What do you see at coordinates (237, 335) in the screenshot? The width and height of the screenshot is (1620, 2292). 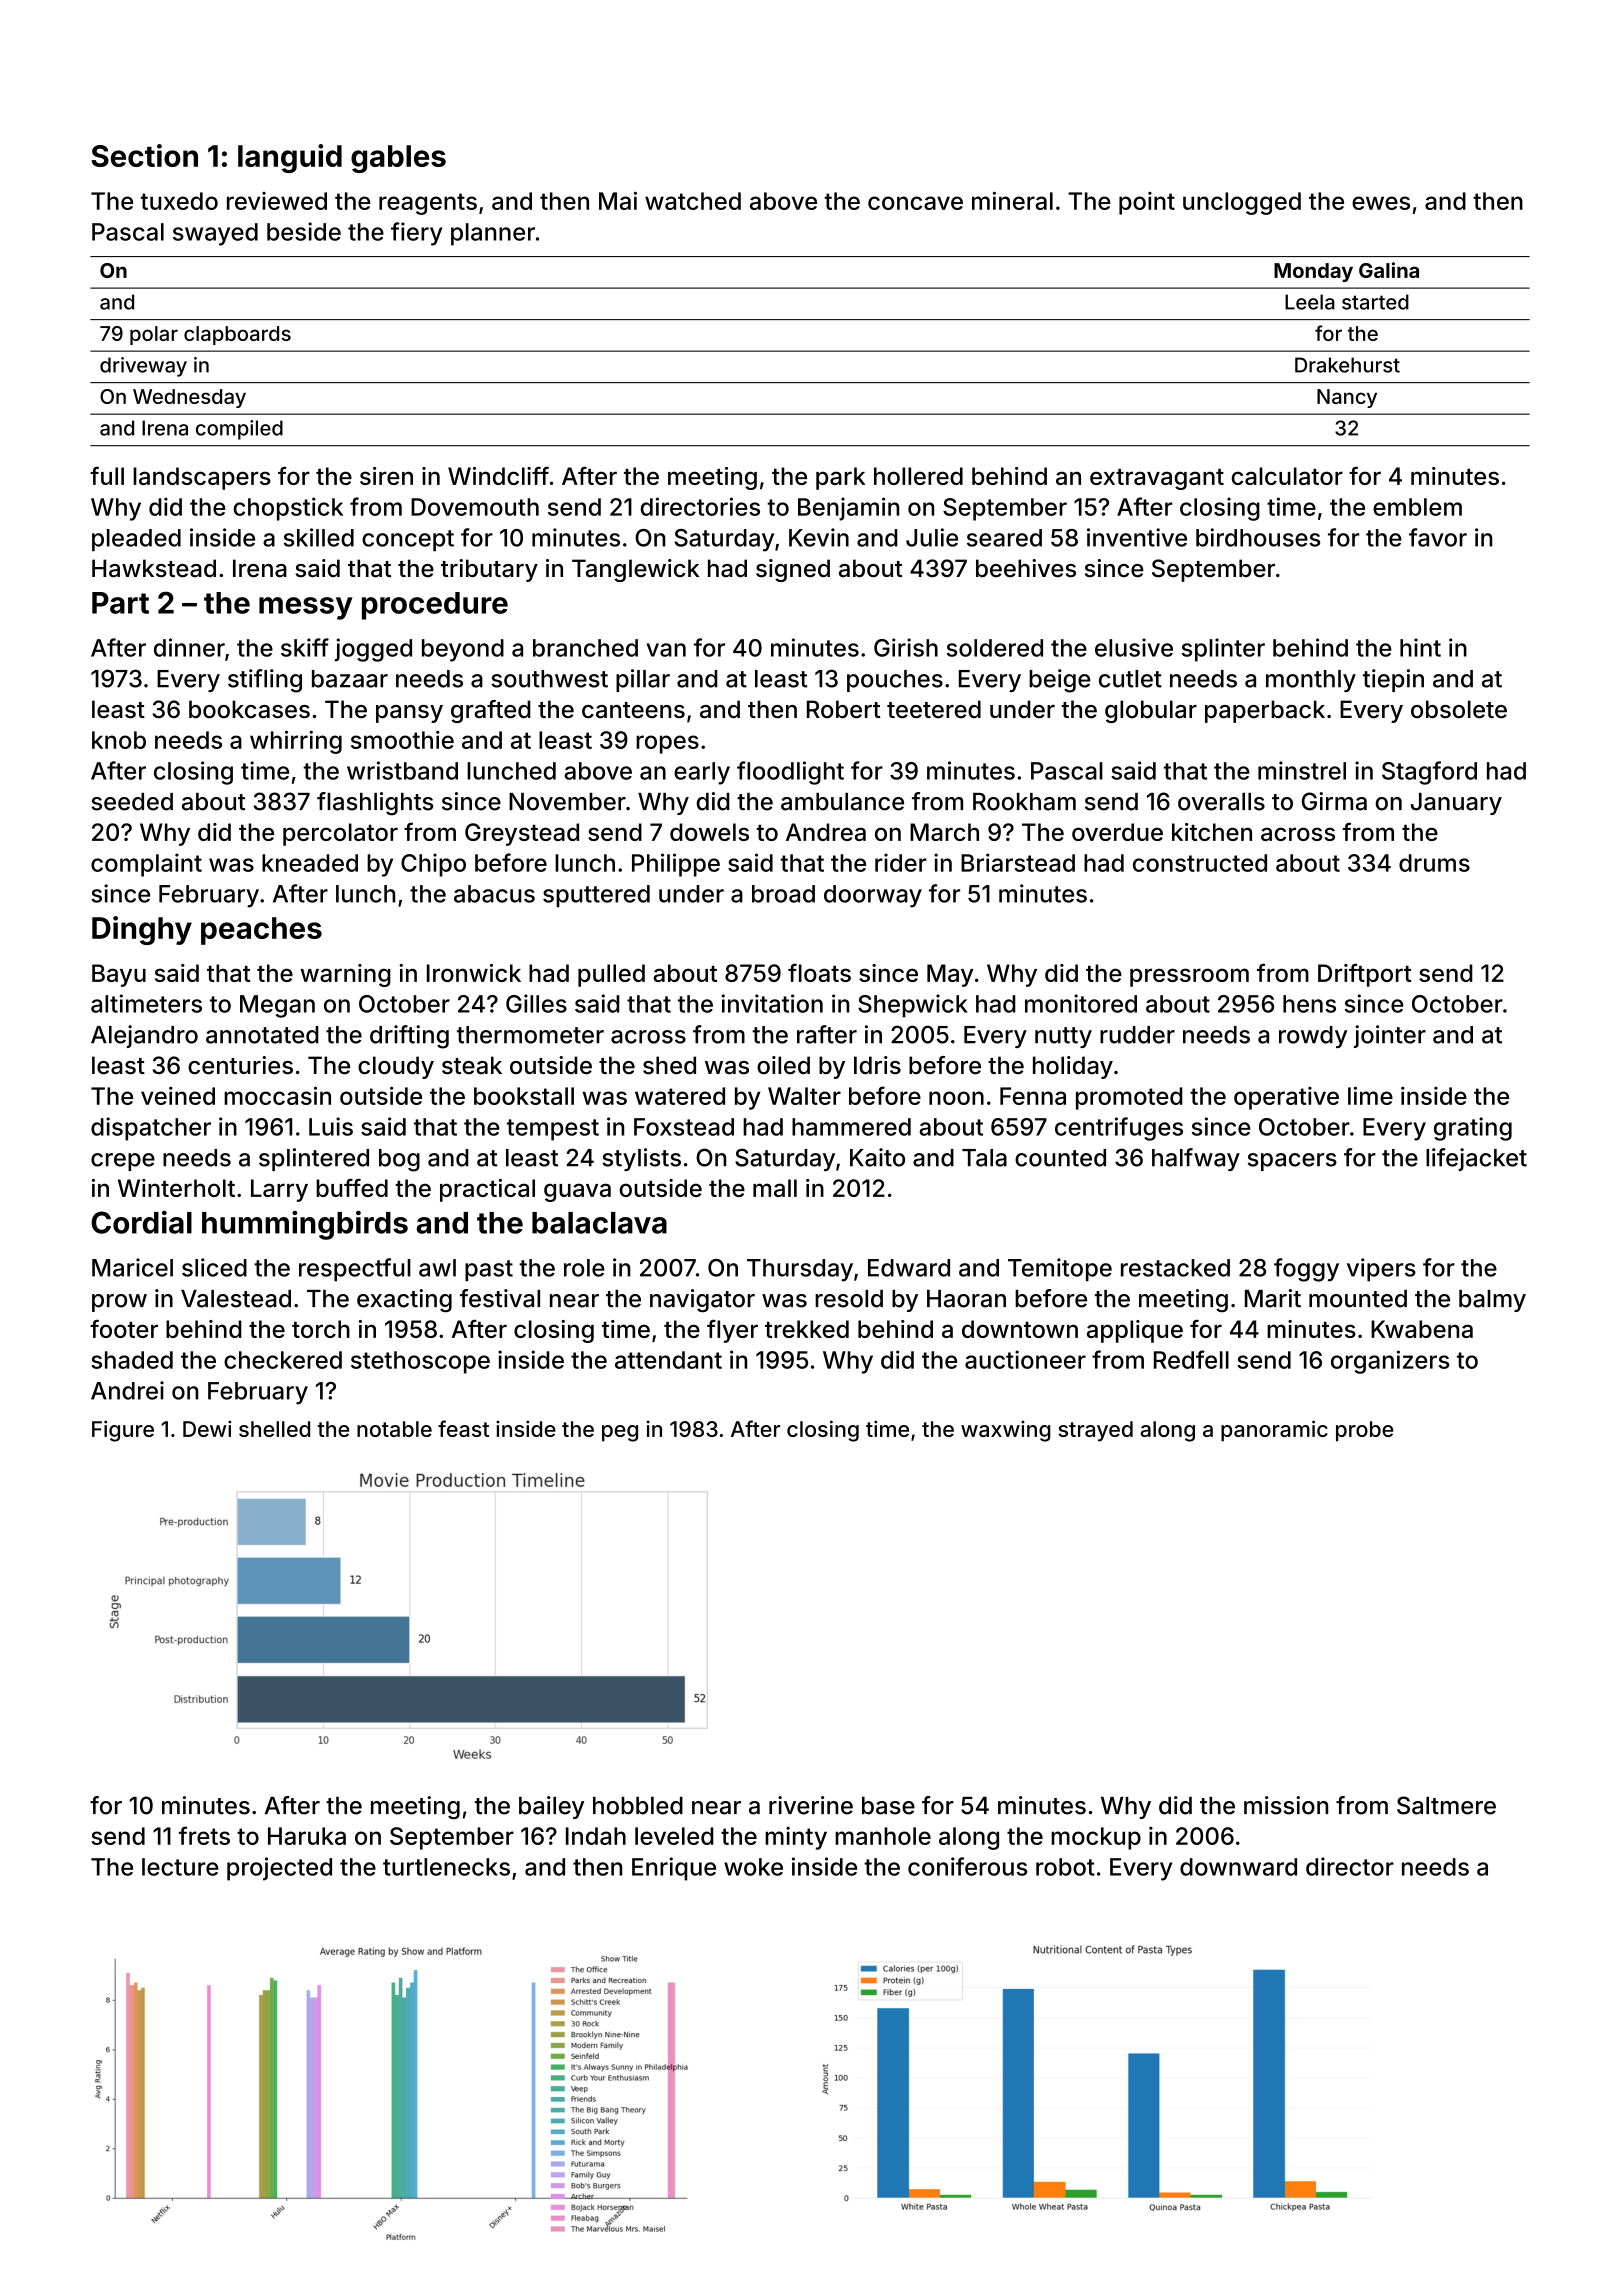 I see `clapboards` at bounding box center [237, 335].
